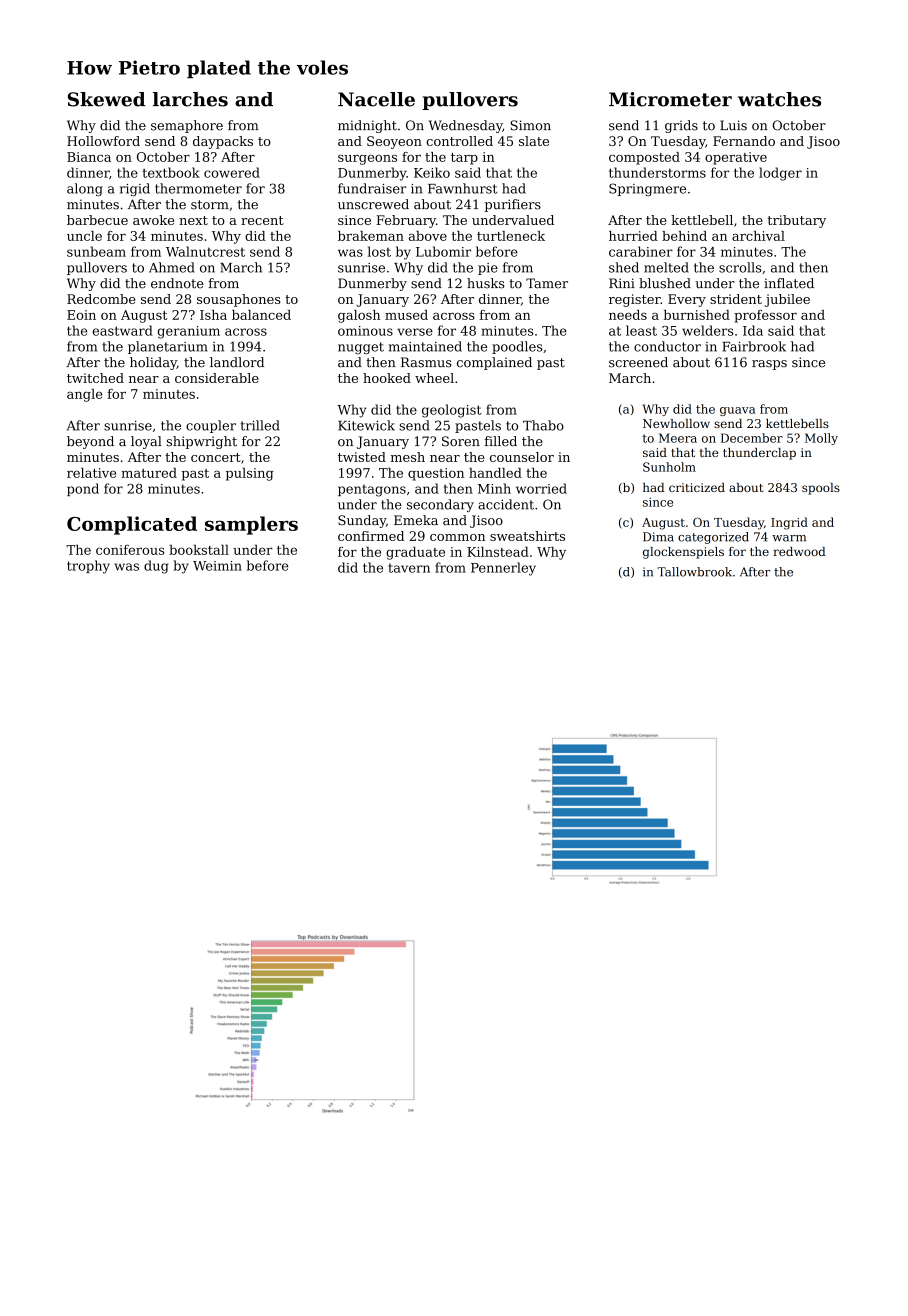 This screenshot has height=1316, width=908. Describe the element at coordinates (205, 251) in the screenshot. I see `Walnutcrest` at that location.
